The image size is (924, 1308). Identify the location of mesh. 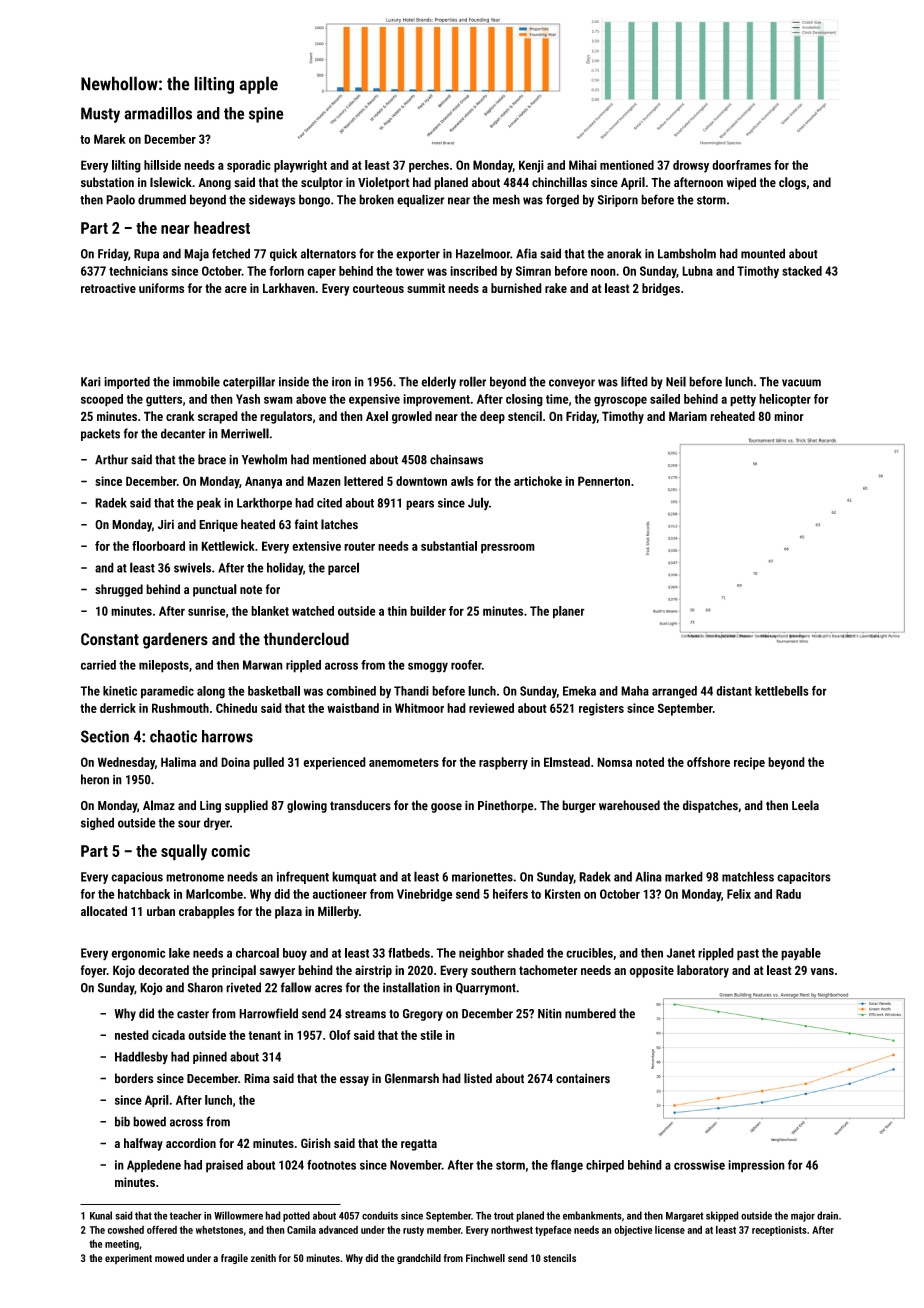
(506, 199).
